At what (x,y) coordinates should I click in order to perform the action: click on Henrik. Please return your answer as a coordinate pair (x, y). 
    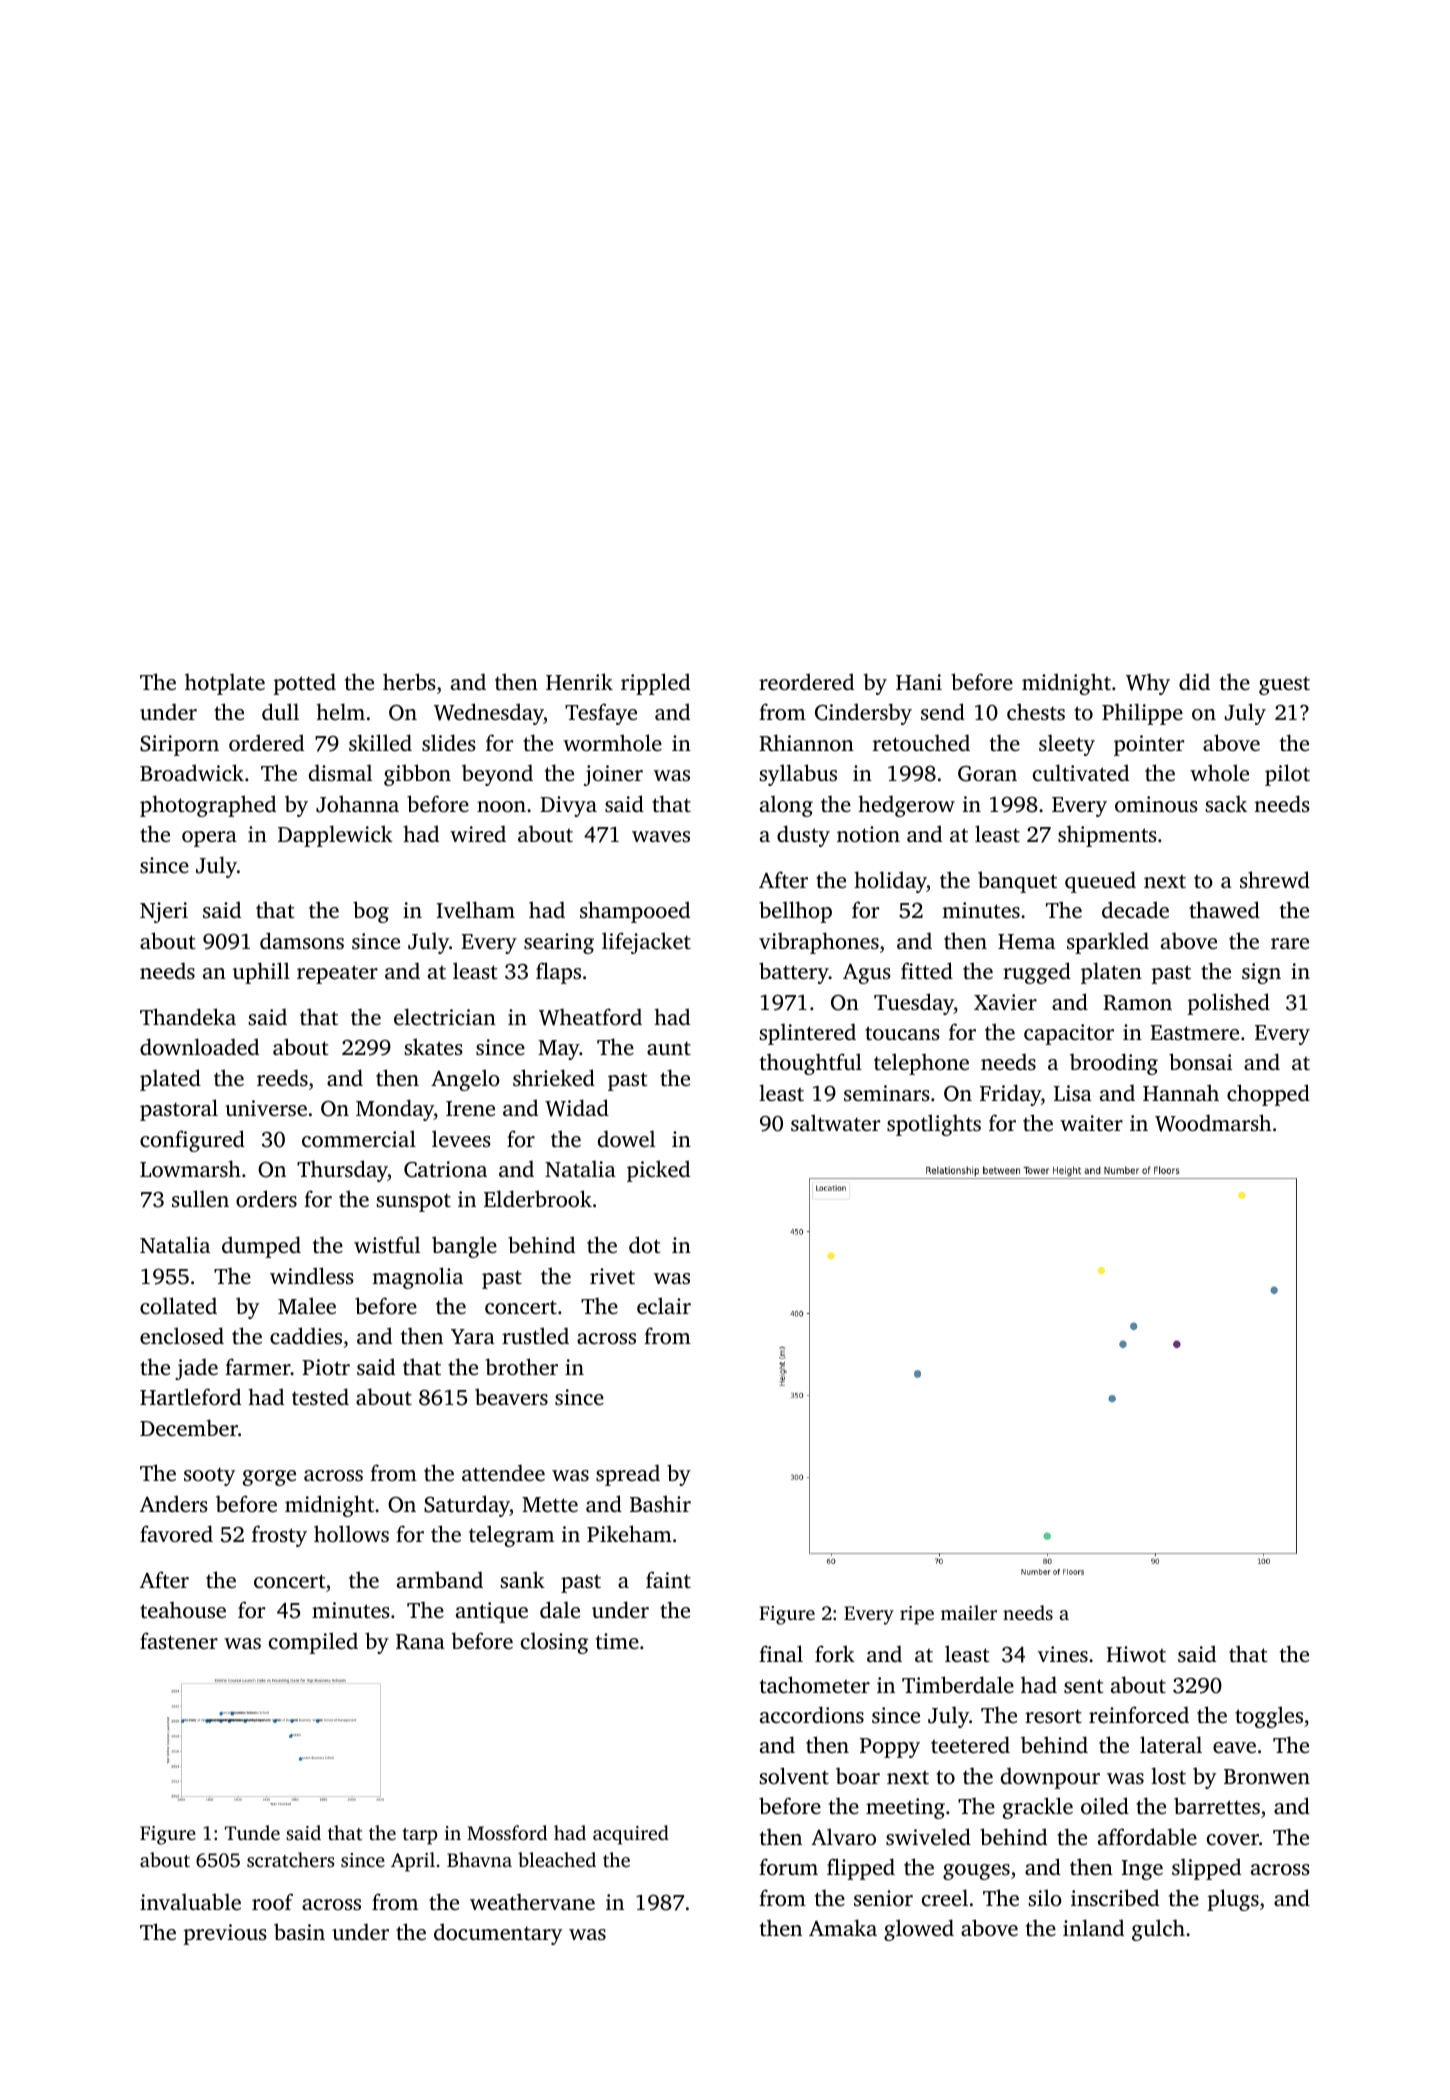
    Looking at the image, I should click on (579, 681).
